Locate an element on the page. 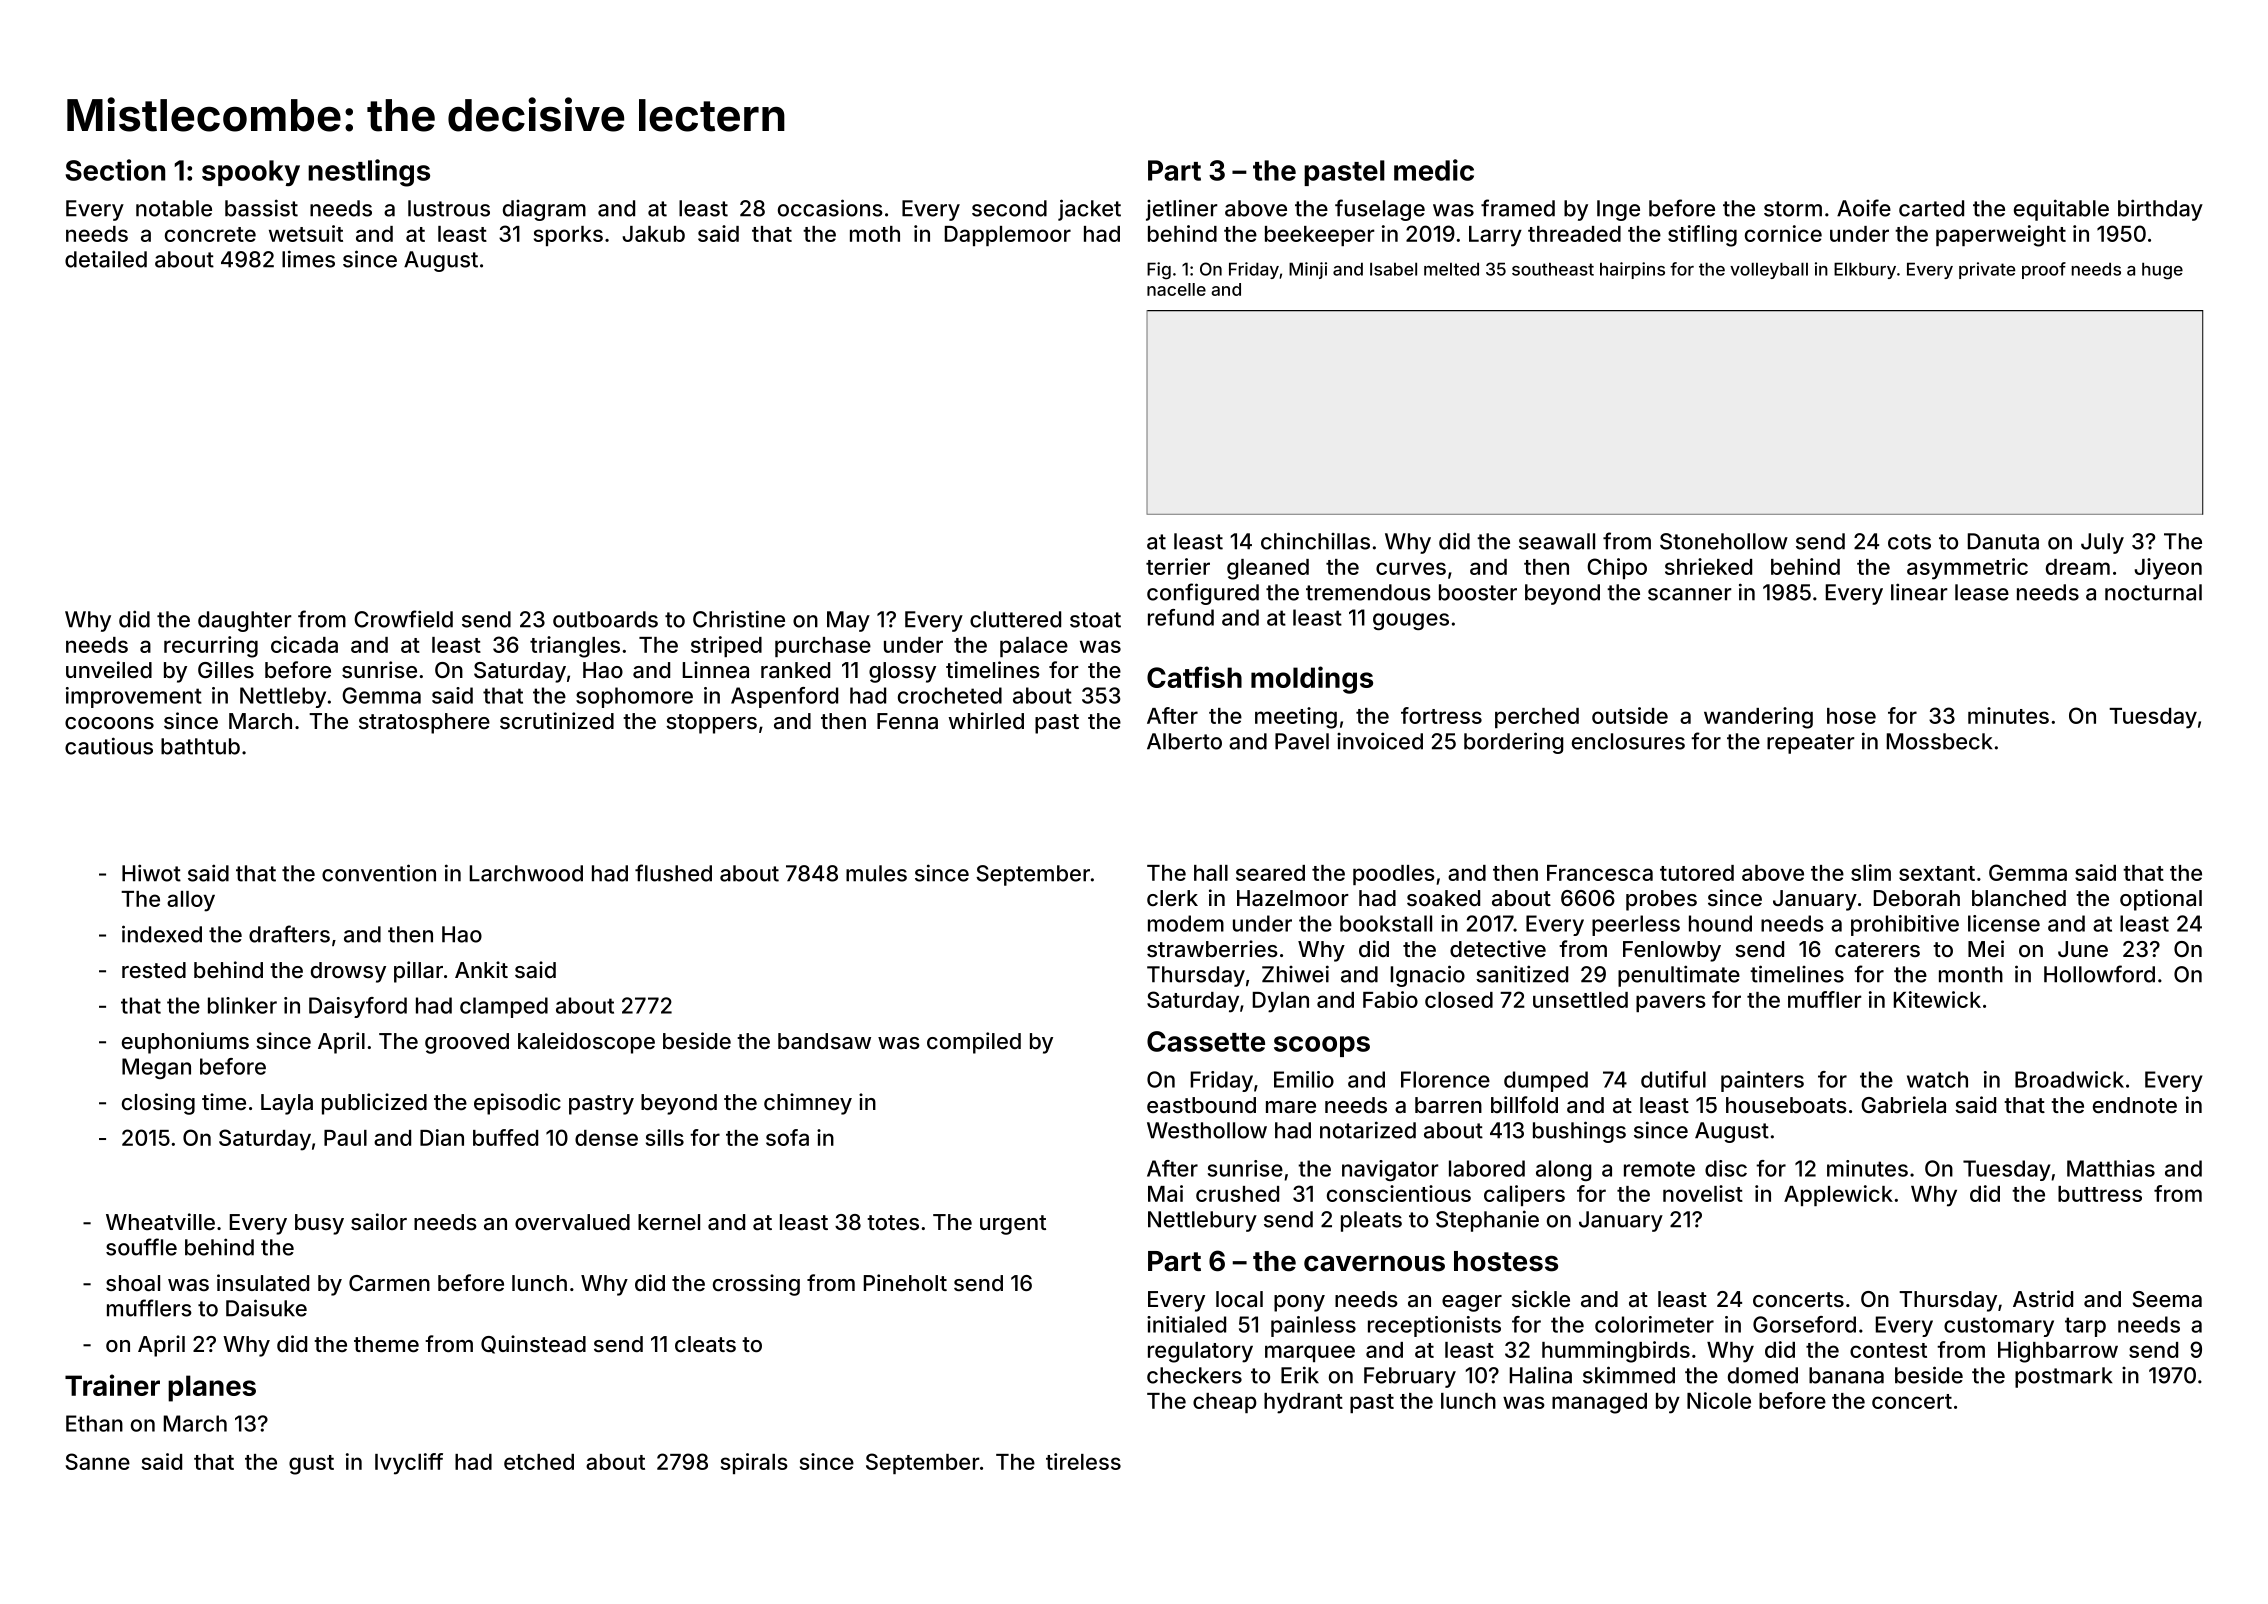  tutored is located at coordinates (1697, 873).
